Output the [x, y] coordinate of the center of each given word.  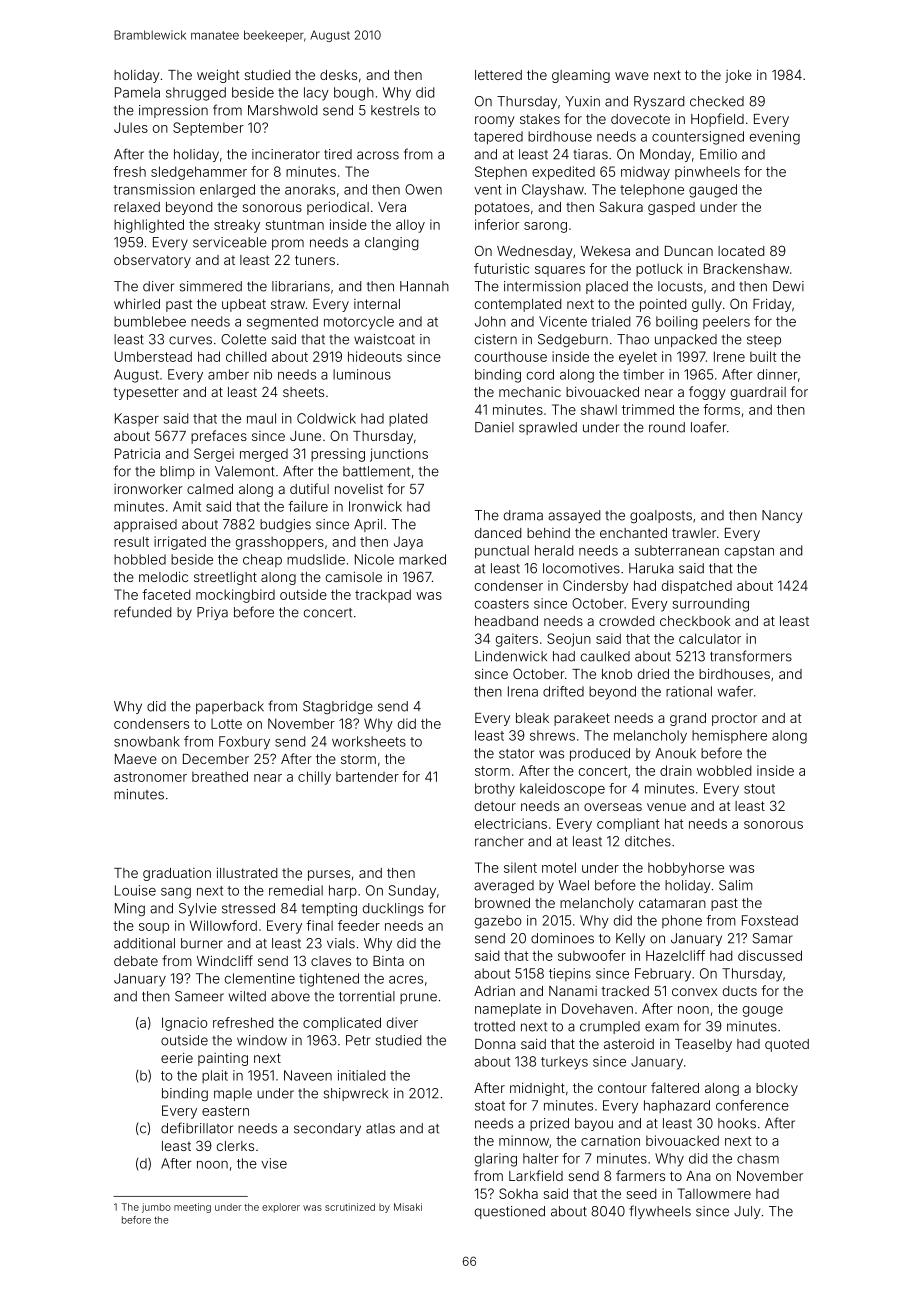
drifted [563, 691]
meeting [192, 1208]
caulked [605, 656]
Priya [212, 613]
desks [338, 75]
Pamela [137, 92]
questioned [510, 1212]
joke [738, 76]
